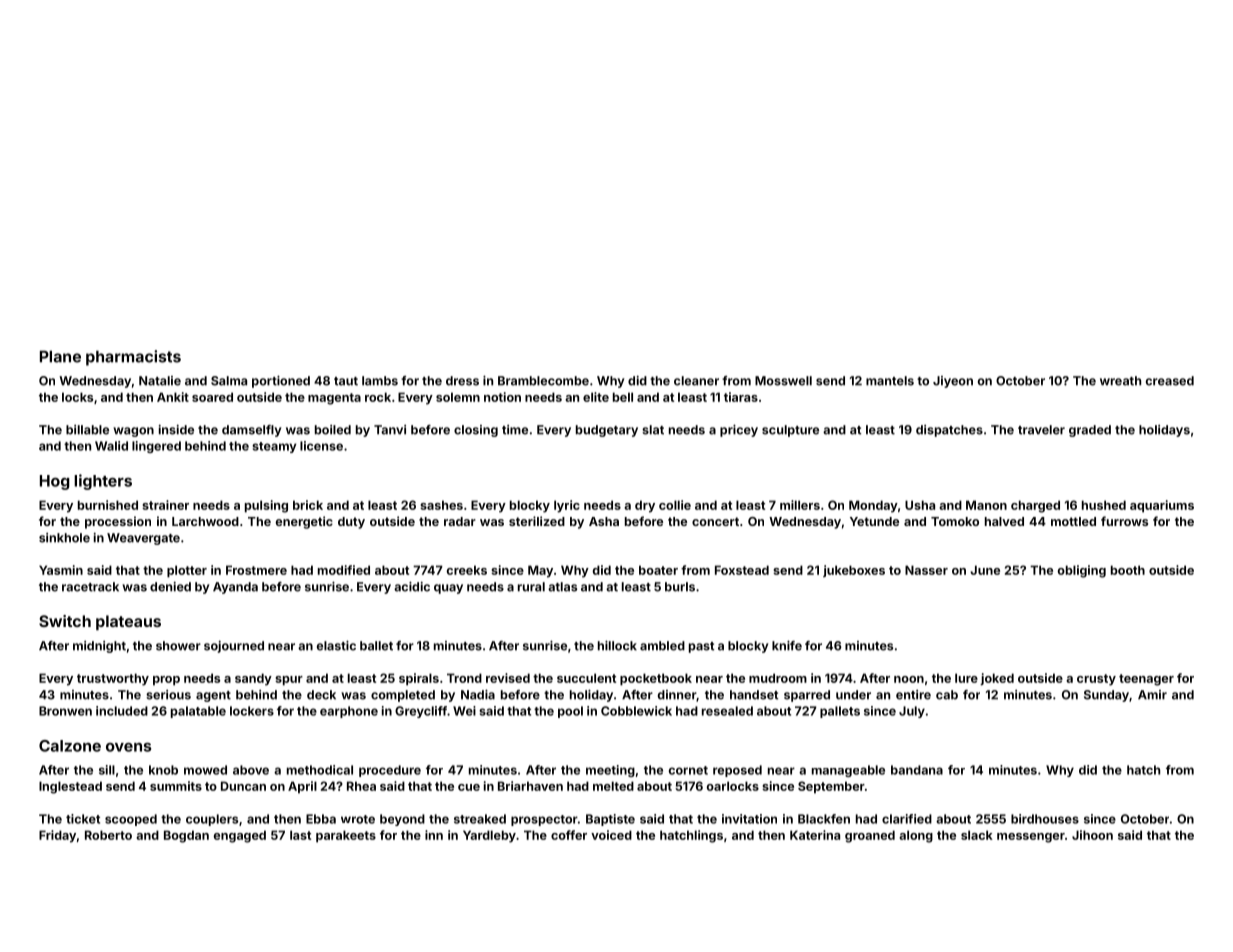  Describe the element at coordinates (108, 505) in the screenshot. I see `burnished` at that location.
